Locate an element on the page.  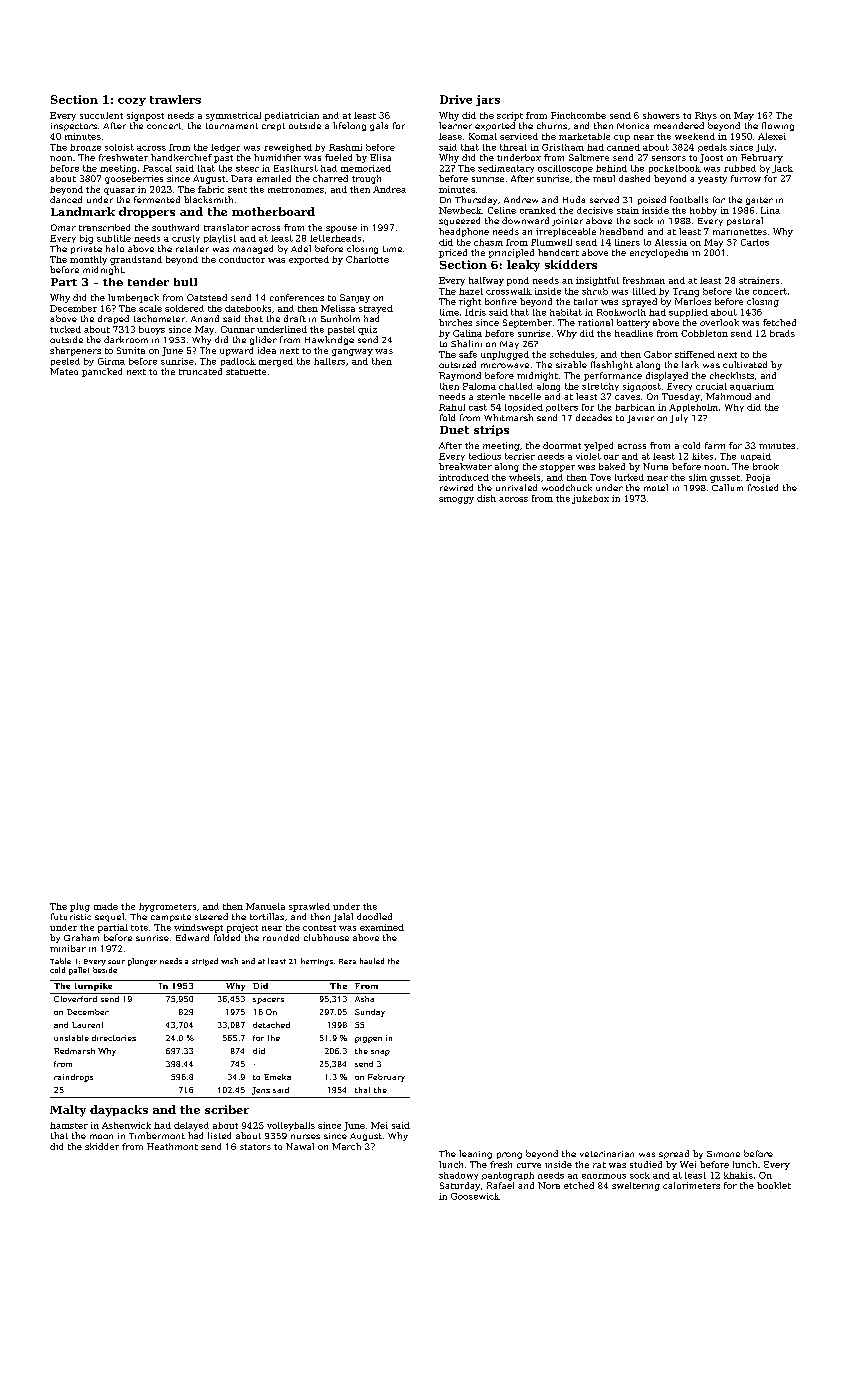
gaiter is located at coordinates (759, 201).
